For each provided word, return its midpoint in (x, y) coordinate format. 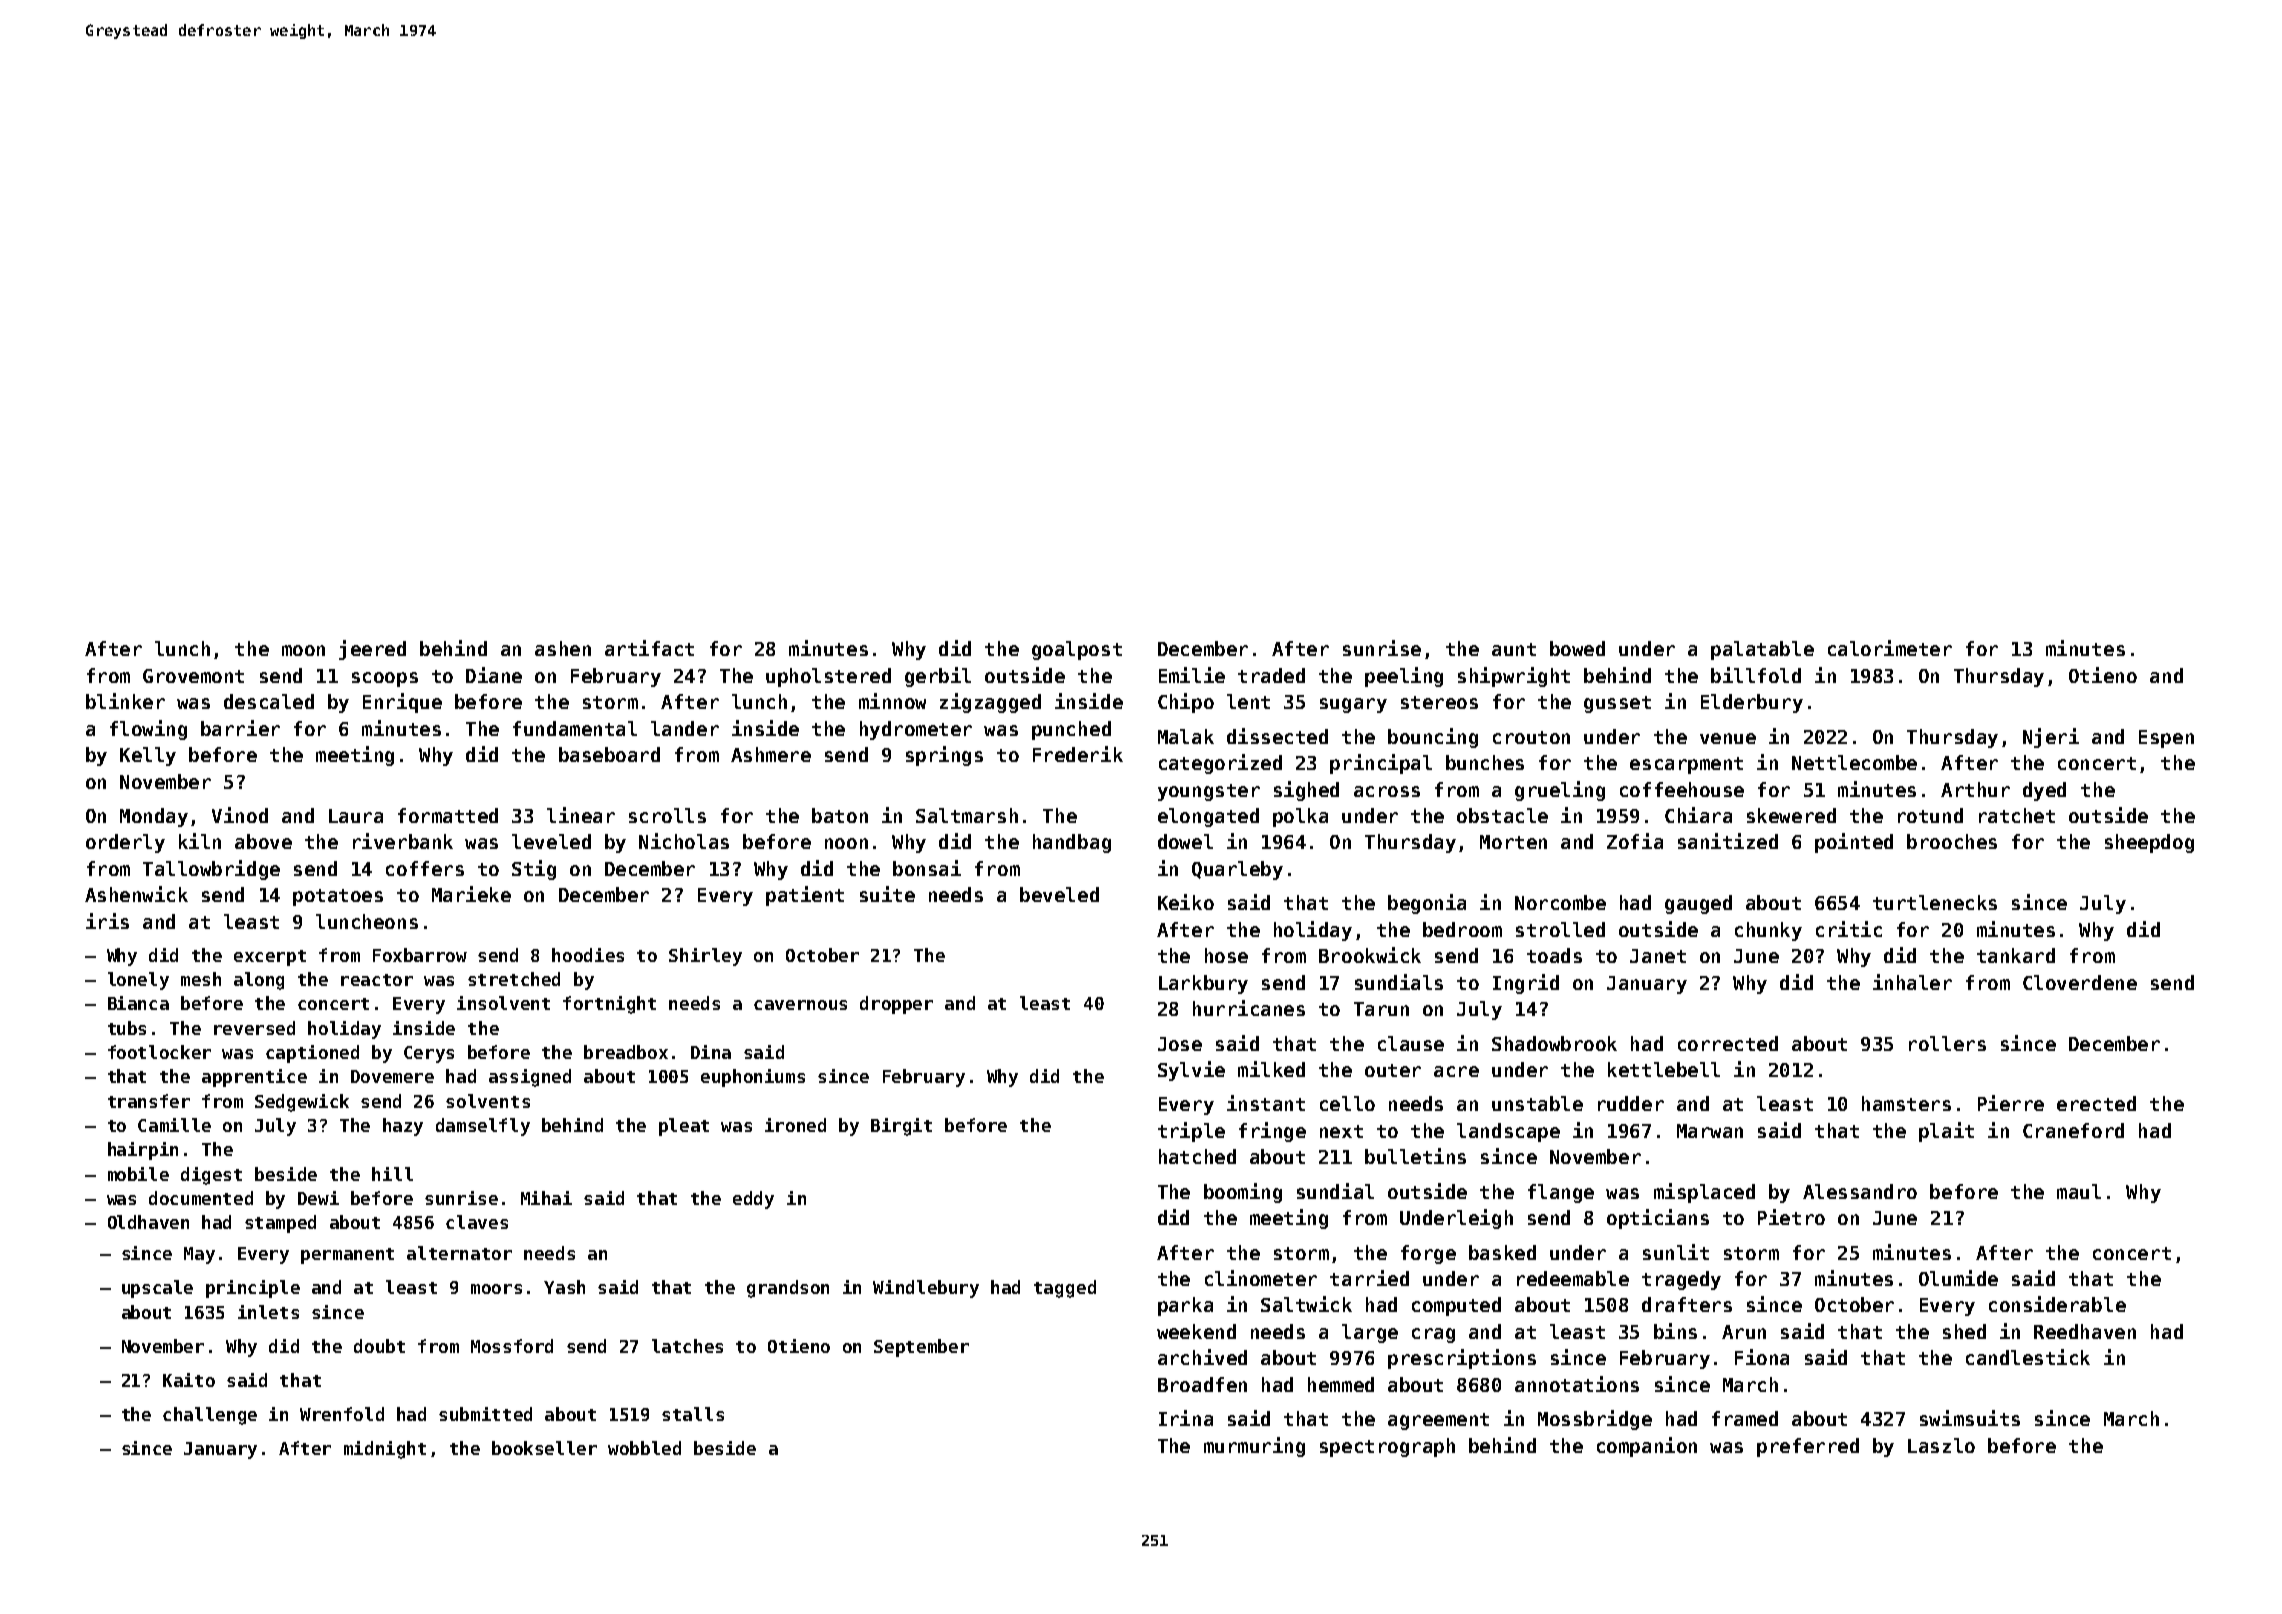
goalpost (1077, 650)
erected (2096, 1103)
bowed (1577, 648)
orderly (125, 843)
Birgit (901, 1127)
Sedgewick (302, 1103)
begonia (1427, 904)
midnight (385, 1450)
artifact (649, 648)
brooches (1952, 841)
